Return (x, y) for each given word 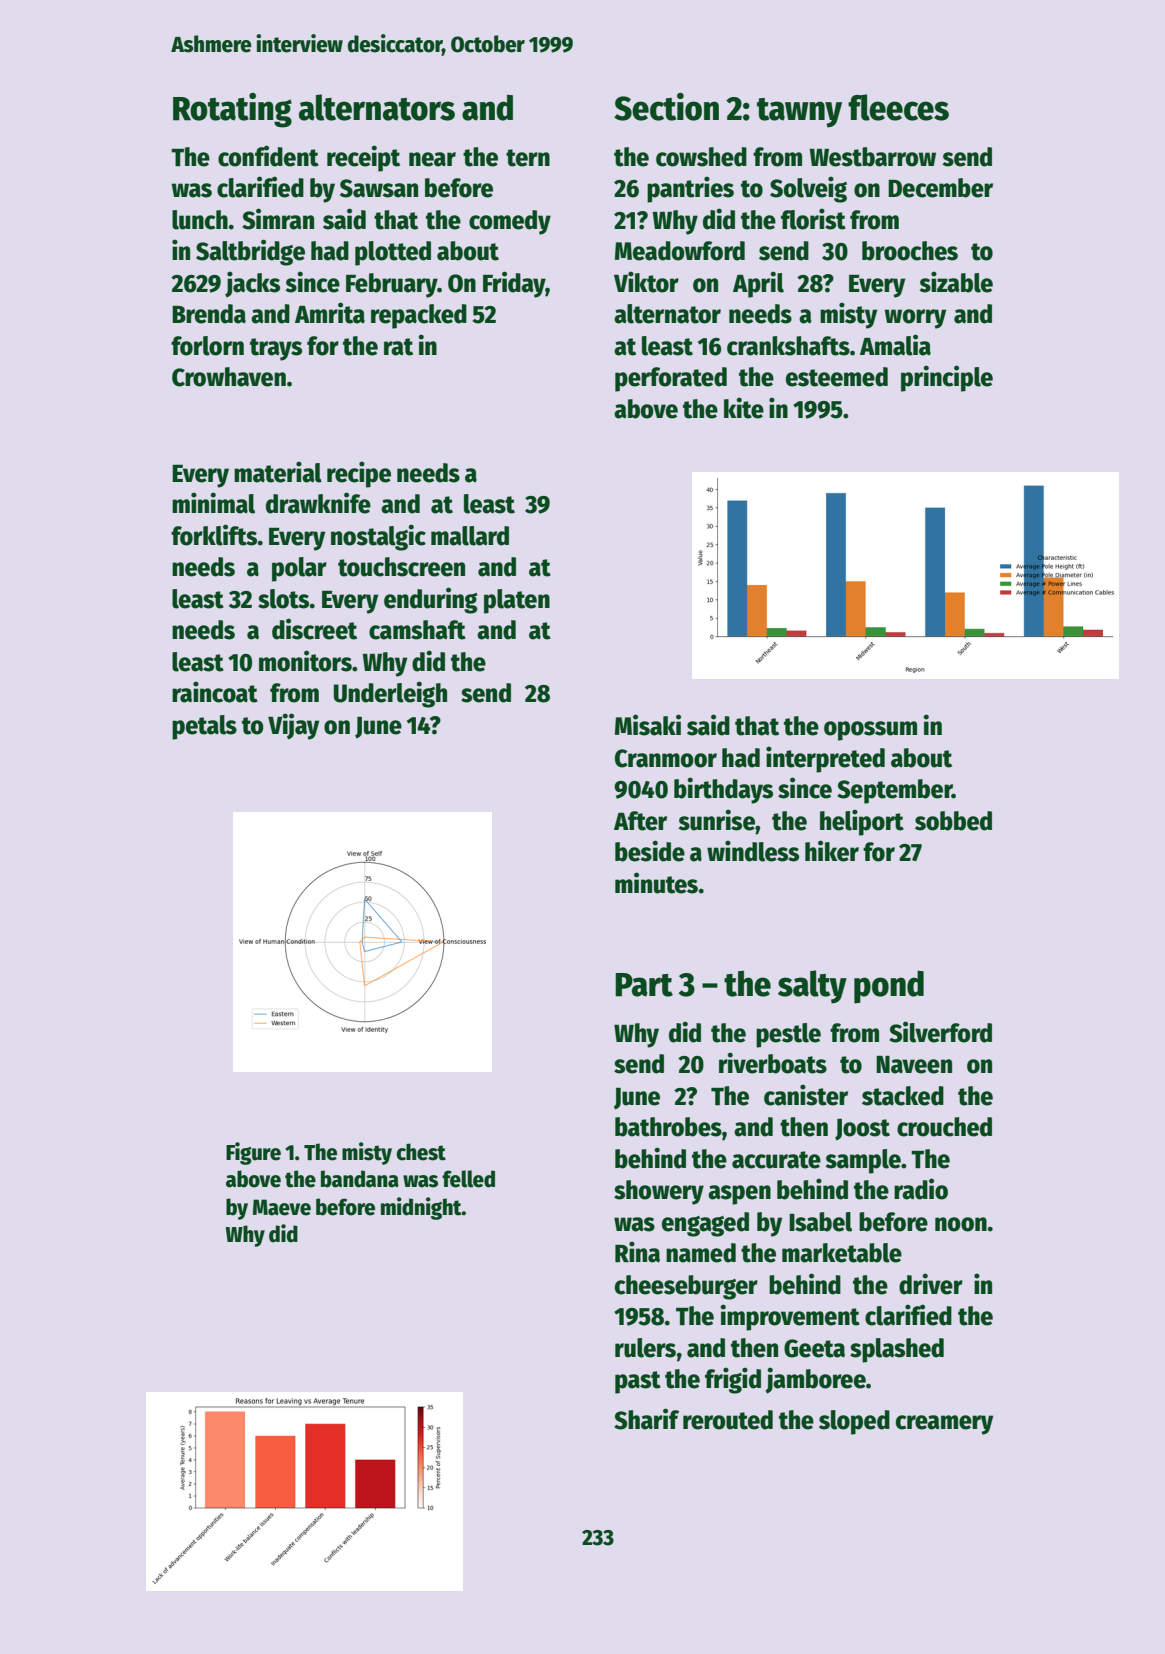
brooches (910, 251)
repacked (419, 316)
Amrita (330, 313)
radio (921, 1189)
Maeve (282, 1207)
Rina (637, 1252)
